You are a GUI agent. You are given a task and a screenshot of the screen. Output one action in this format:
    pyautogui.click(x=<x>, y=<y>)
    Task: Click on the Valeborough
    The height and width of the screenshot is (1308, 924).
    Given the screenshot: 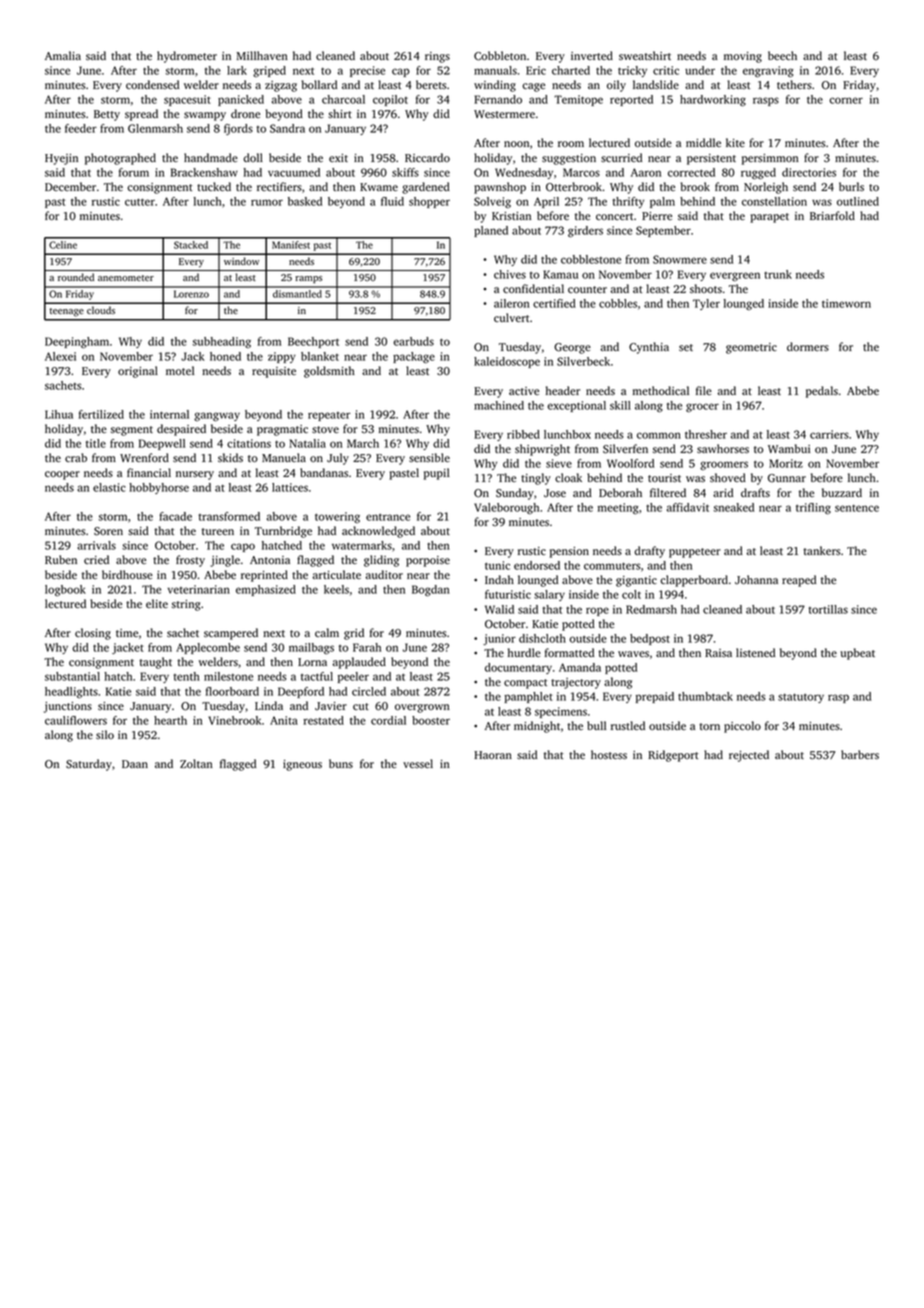 What is the action you would take?
    pyautogui.click(x=506, y=508)
